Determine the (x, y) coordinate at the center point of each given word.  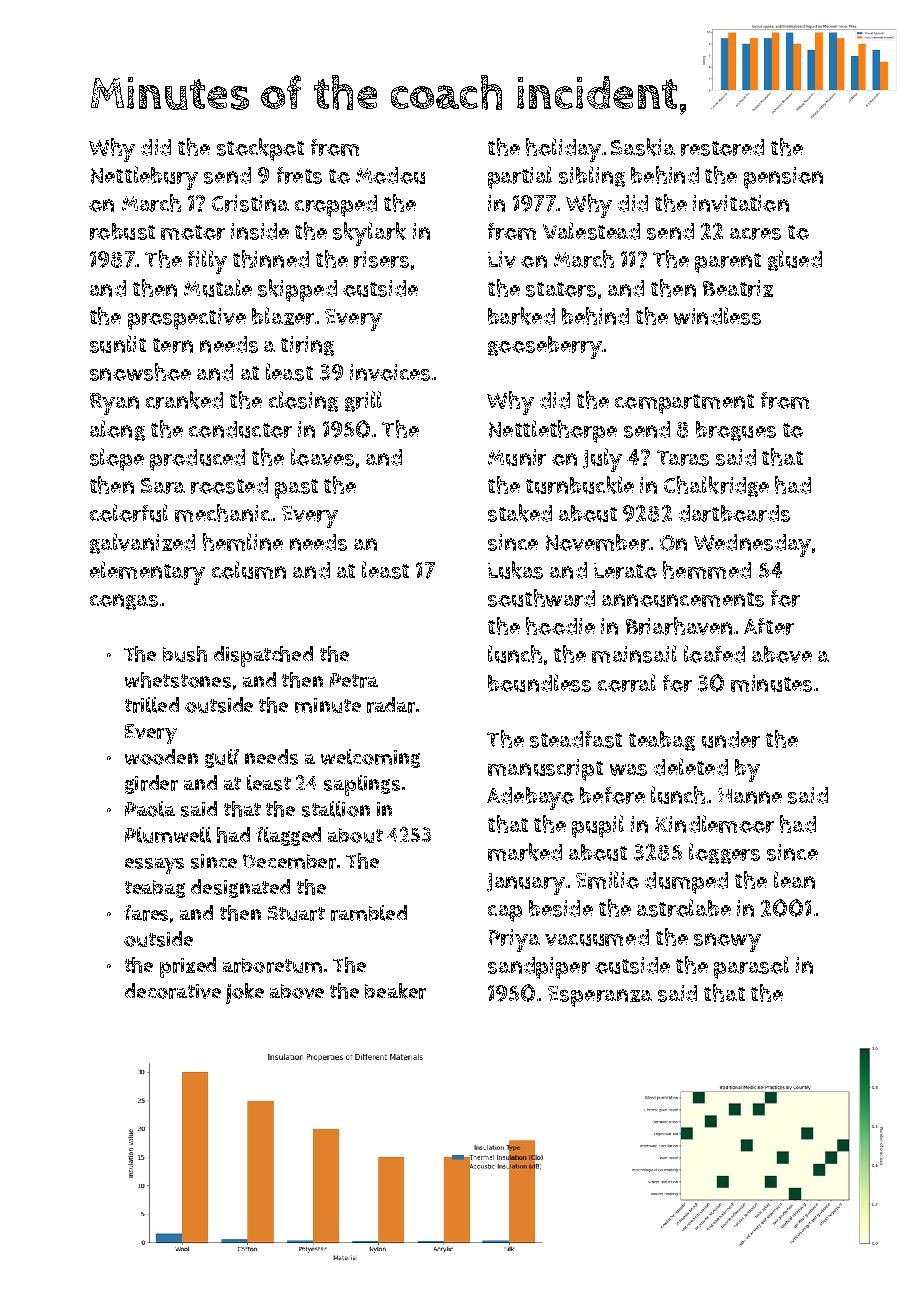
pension (783, 178)
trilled (152, 705)
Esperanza (600, 996)
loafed (714, 654)
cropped (336, 206)
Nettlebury (144, 178)
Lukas (515, 570)
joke (245, 993)
